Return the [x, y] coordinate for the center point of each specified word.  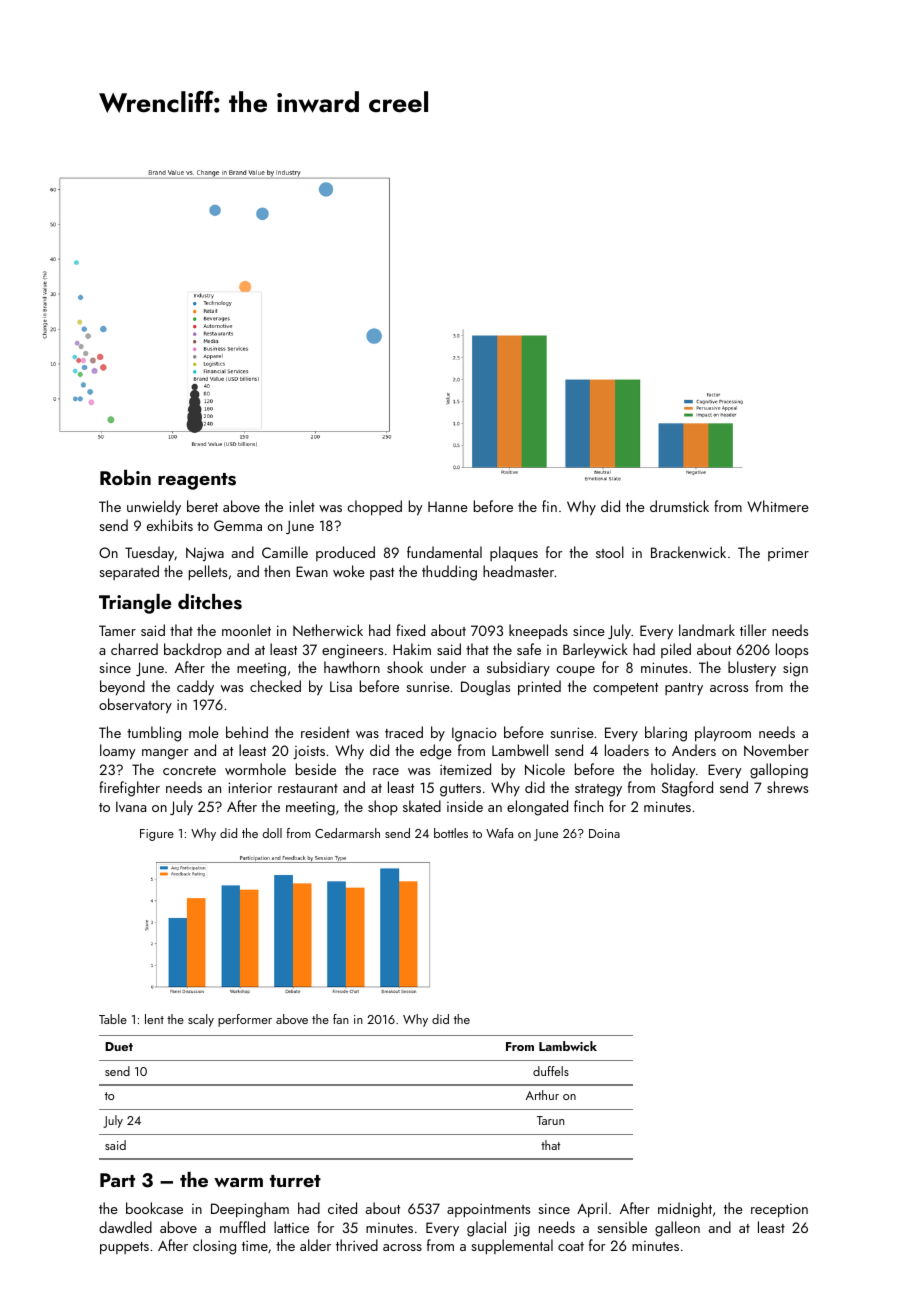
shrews [787, 787]
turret [295, 1181]
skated [422, 806]
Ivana [131, 806]
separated [129, 572]
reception [779, 1210]
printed [539, 687]
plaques [514, 553]
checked [275, 686]
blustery [752, 668]
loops [792, 650]
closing [214, 1247]
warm [238, 1182]
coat [571, 1246]
